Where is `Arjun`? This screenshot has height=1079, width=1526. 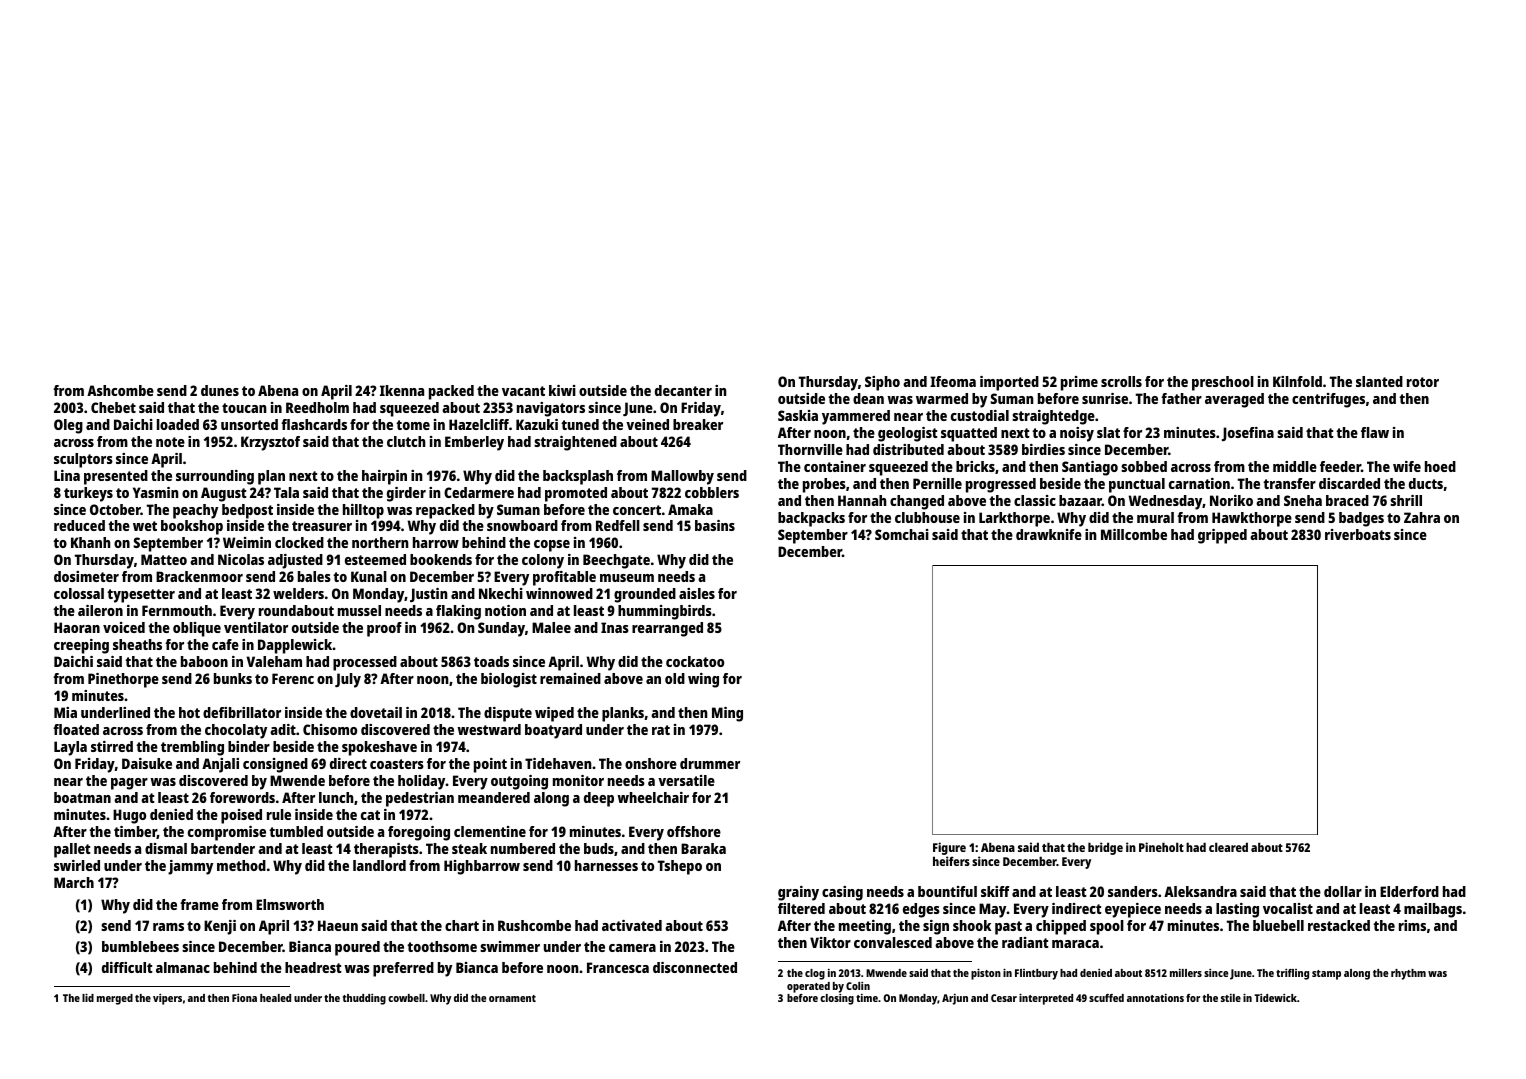 Arjun is located at coordinates (955, 999).
